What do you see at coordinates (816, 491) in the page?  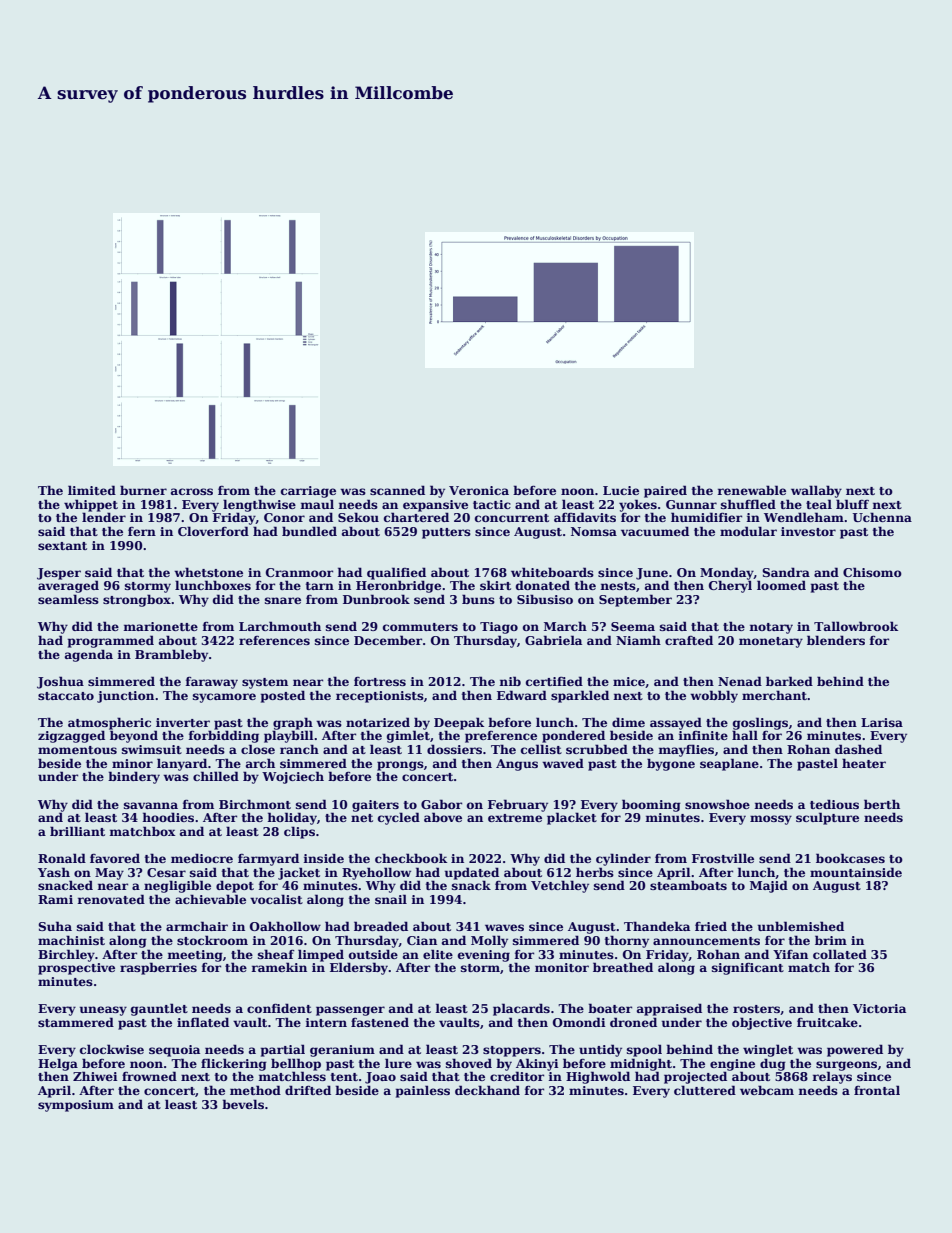 I see `wallaby` at bounding box center [816, 491].
